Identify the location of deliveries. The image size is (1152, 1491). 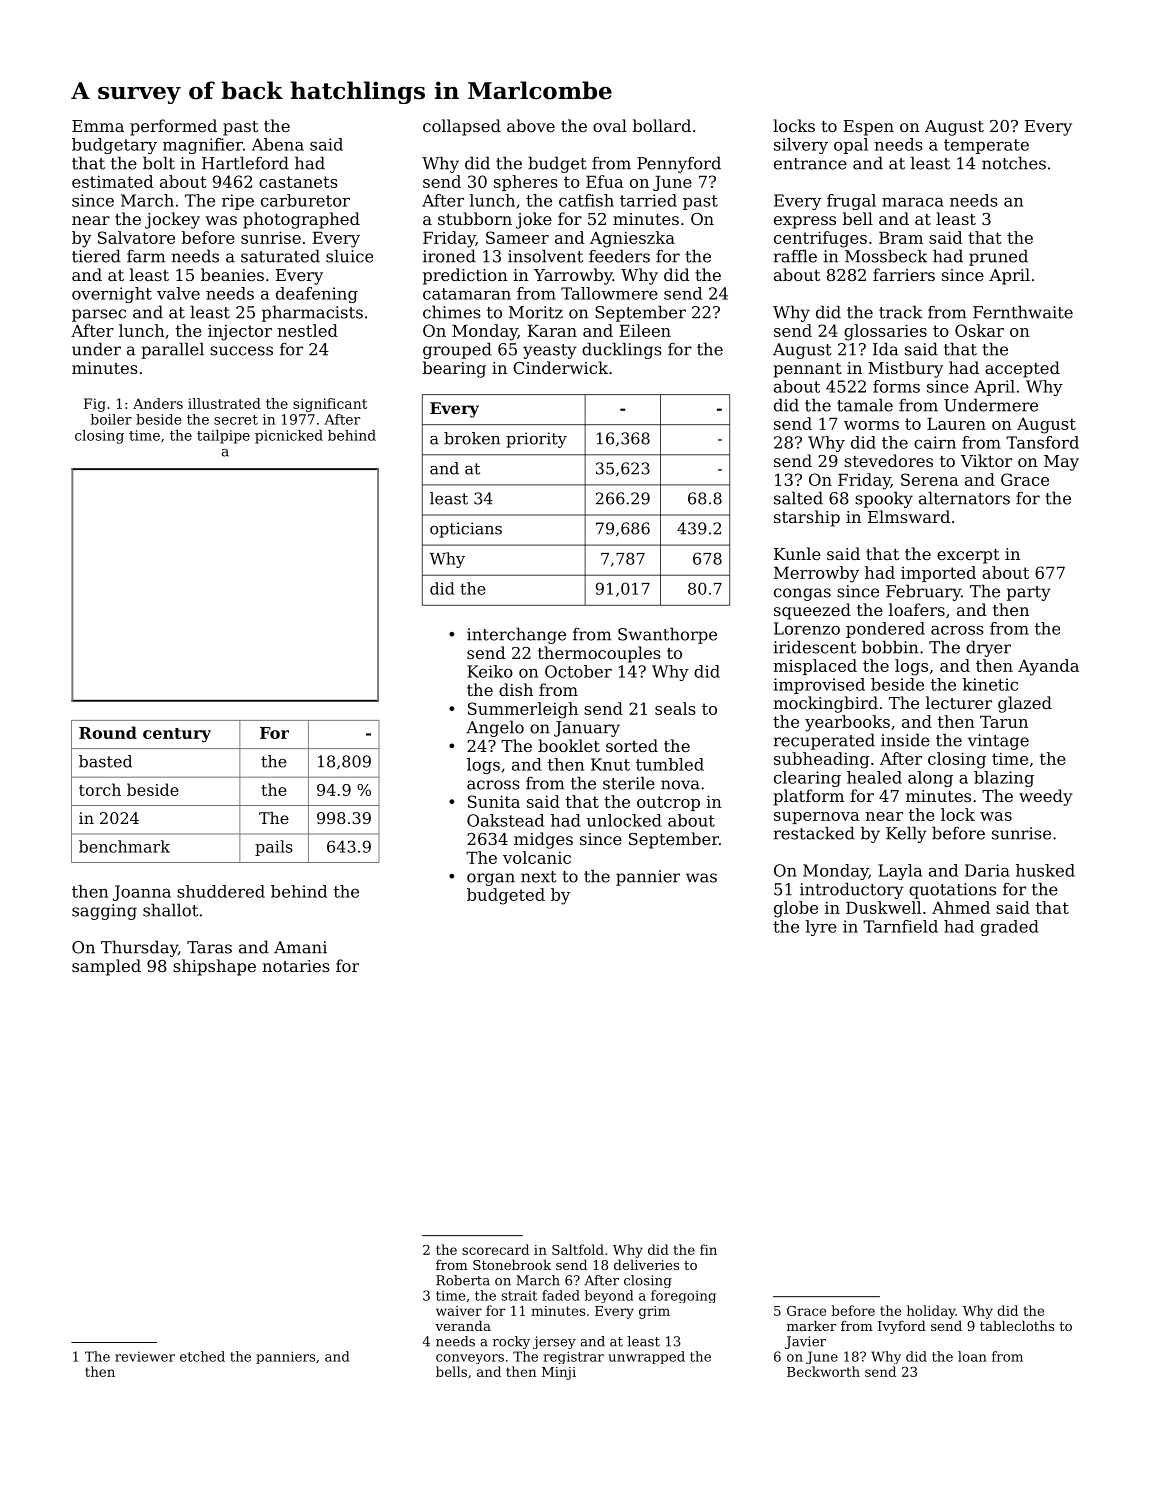
(646, 1264).
